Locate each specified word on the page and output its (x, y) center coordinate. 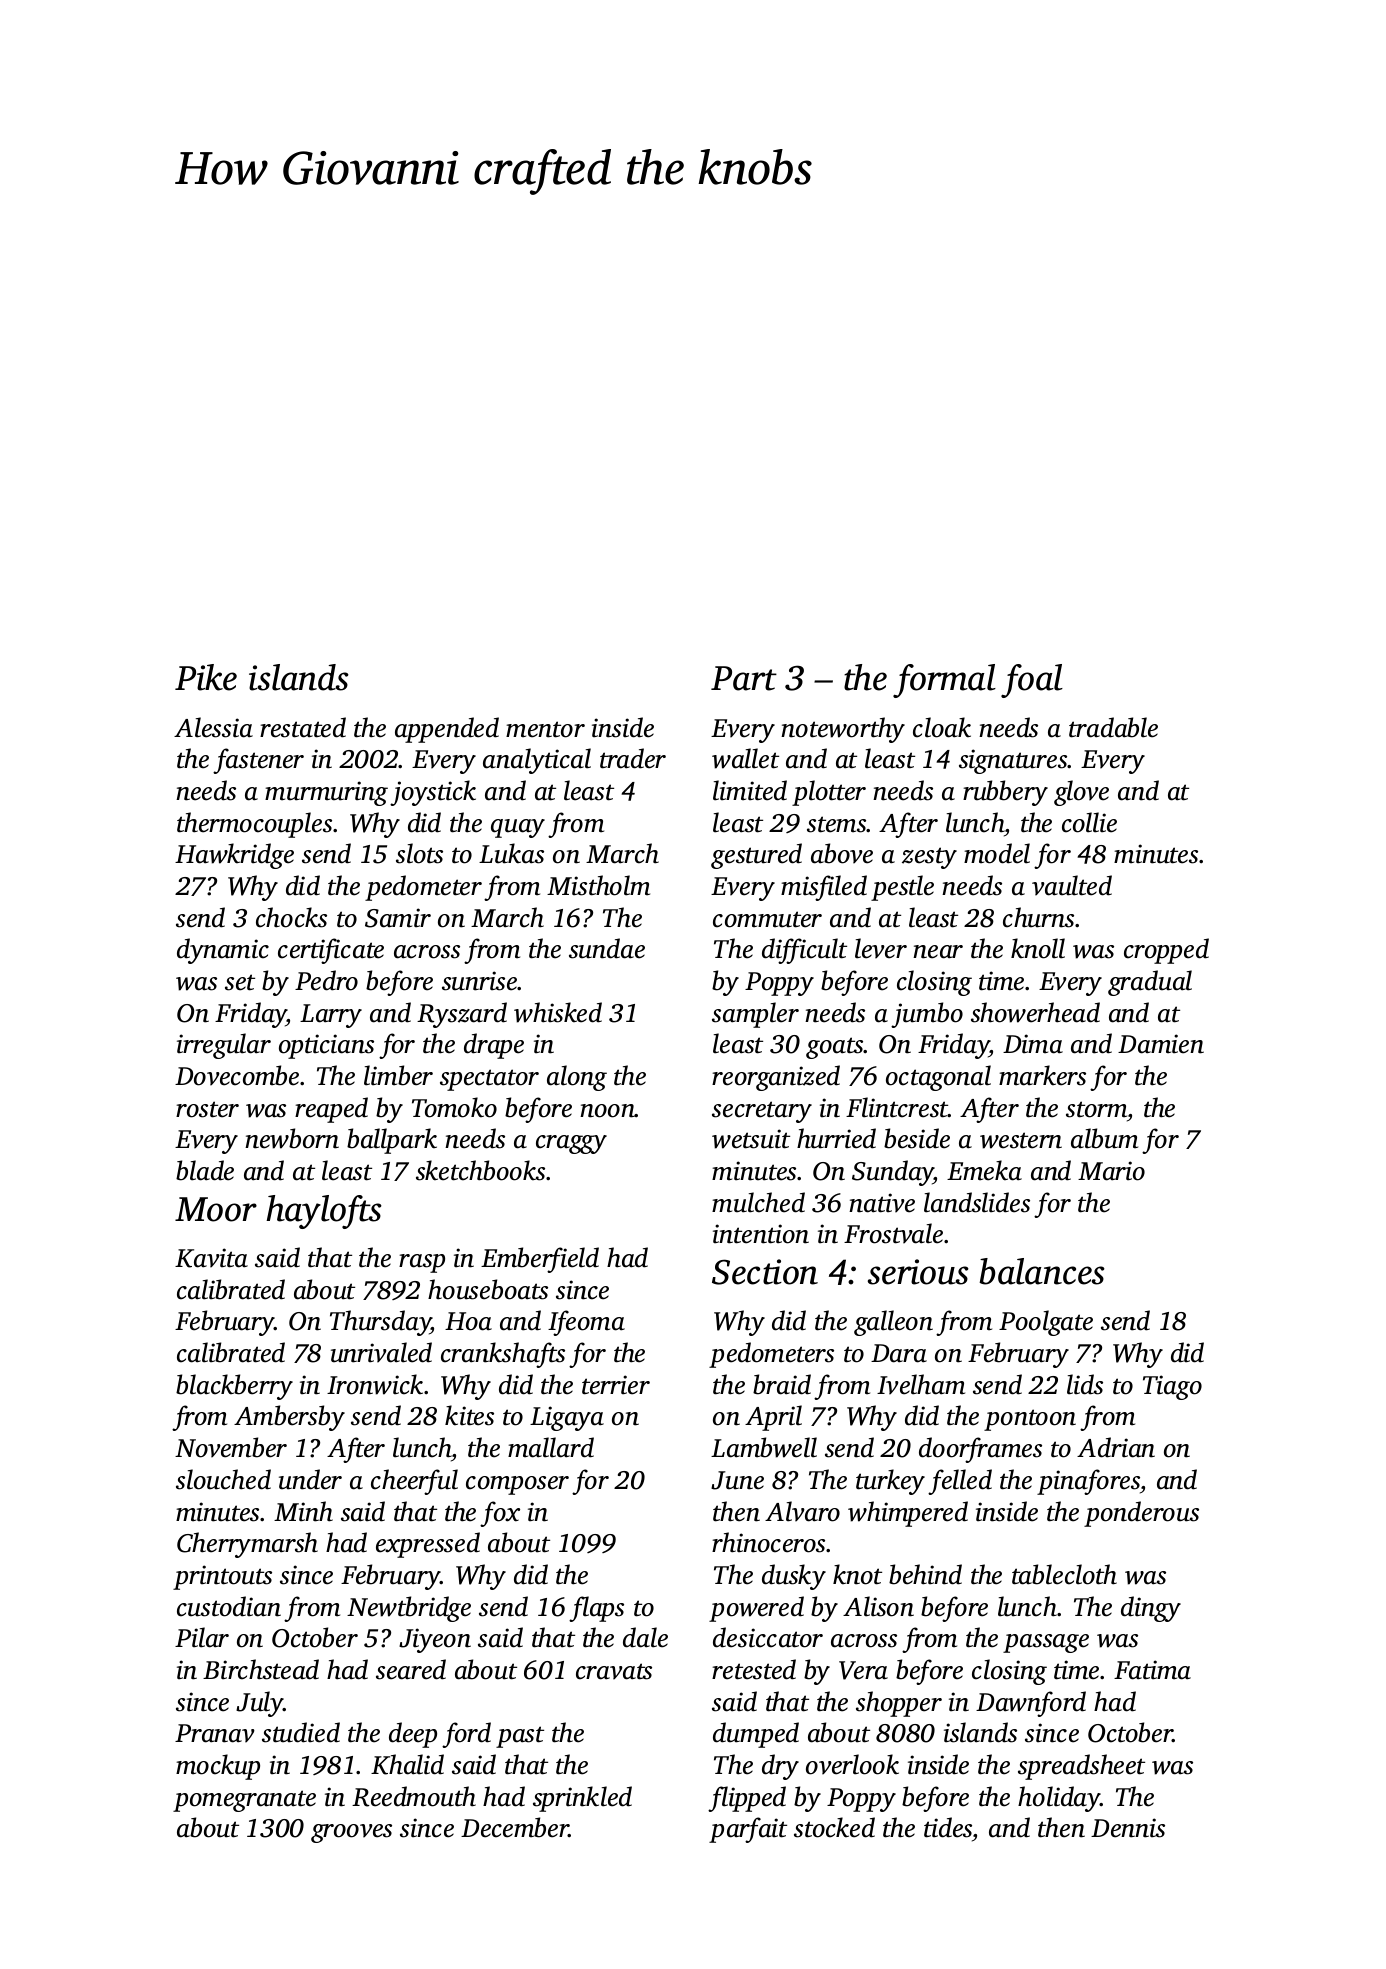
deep (413, 1735)
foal (1032, 681)
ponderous (1141, 1514)
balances (1042, 1271)
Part (744, 678)
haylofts (324, 1212)
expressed (428, 1545)
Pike (206, 677)
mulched (758, 1202)
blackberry (234, 1387)
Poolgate (1046, 1323)
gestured (756, 856)
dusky (794, 1577)
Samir (398, 918)
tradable (1113, 727)
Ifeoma (586, 1323)
